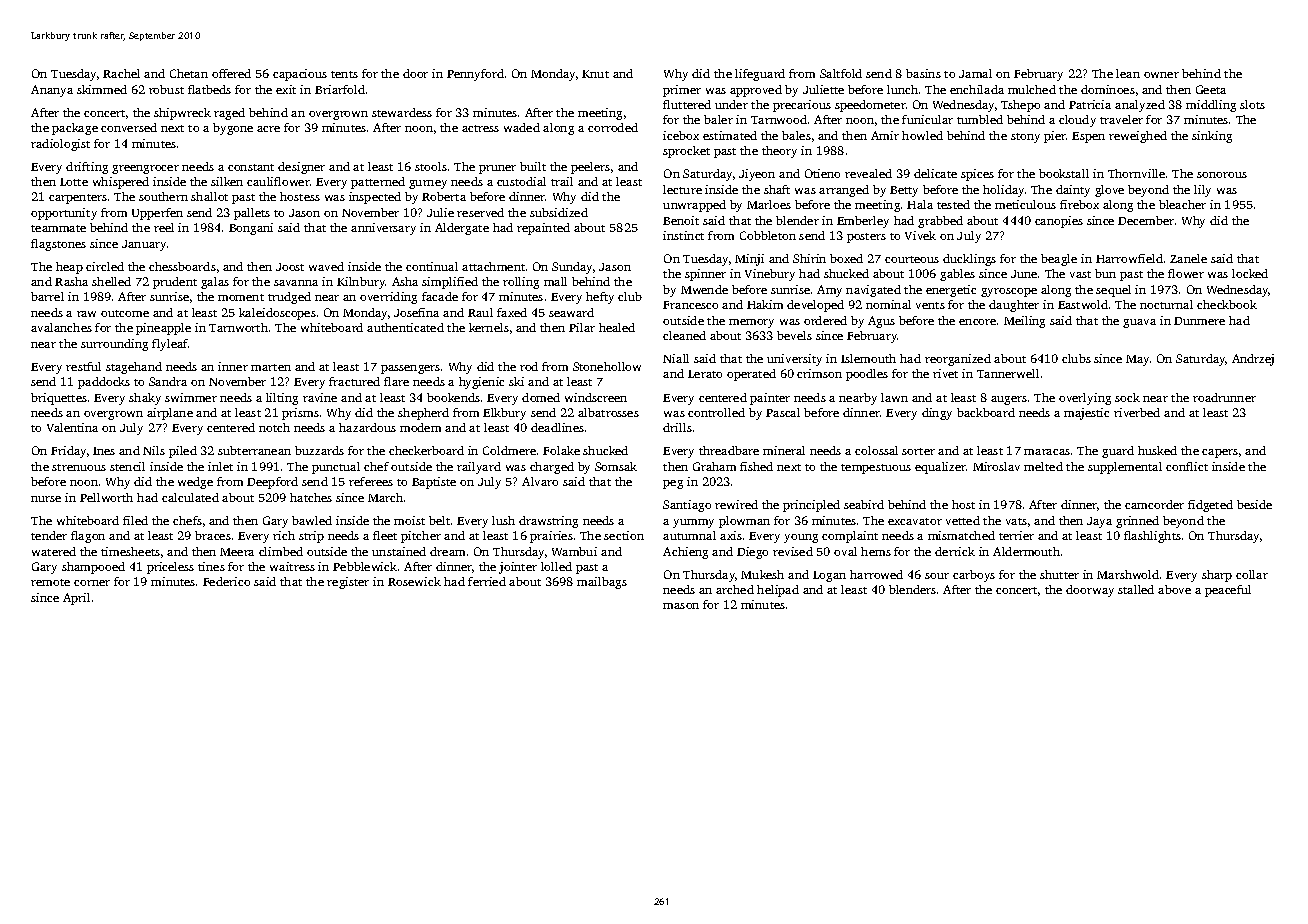 The image size is (1308, 924). I want to click on analyzed, so click(1140, 106).
